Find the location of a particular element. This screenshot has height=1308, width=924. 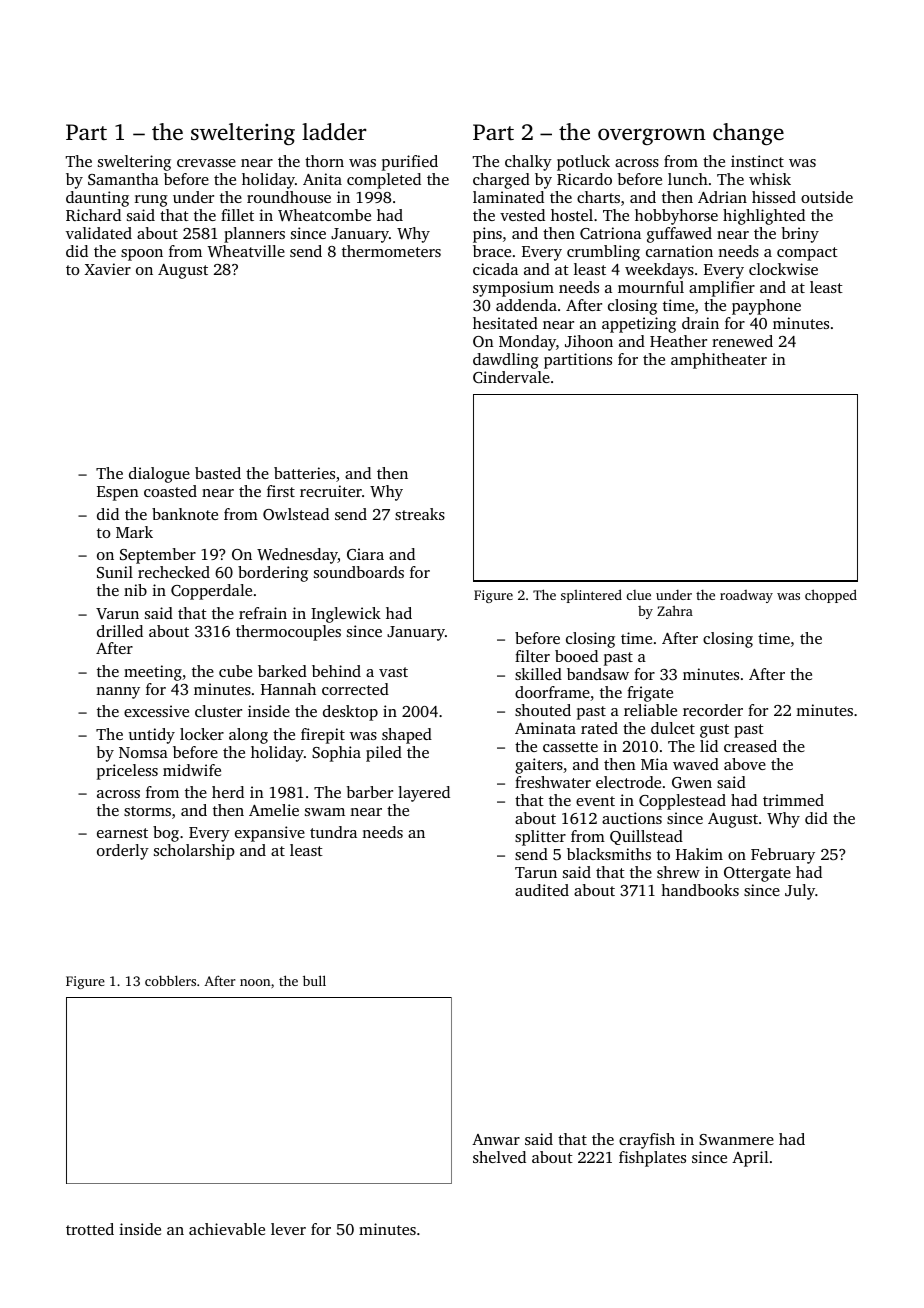

cobblers is located at coordinates (170, 980).
